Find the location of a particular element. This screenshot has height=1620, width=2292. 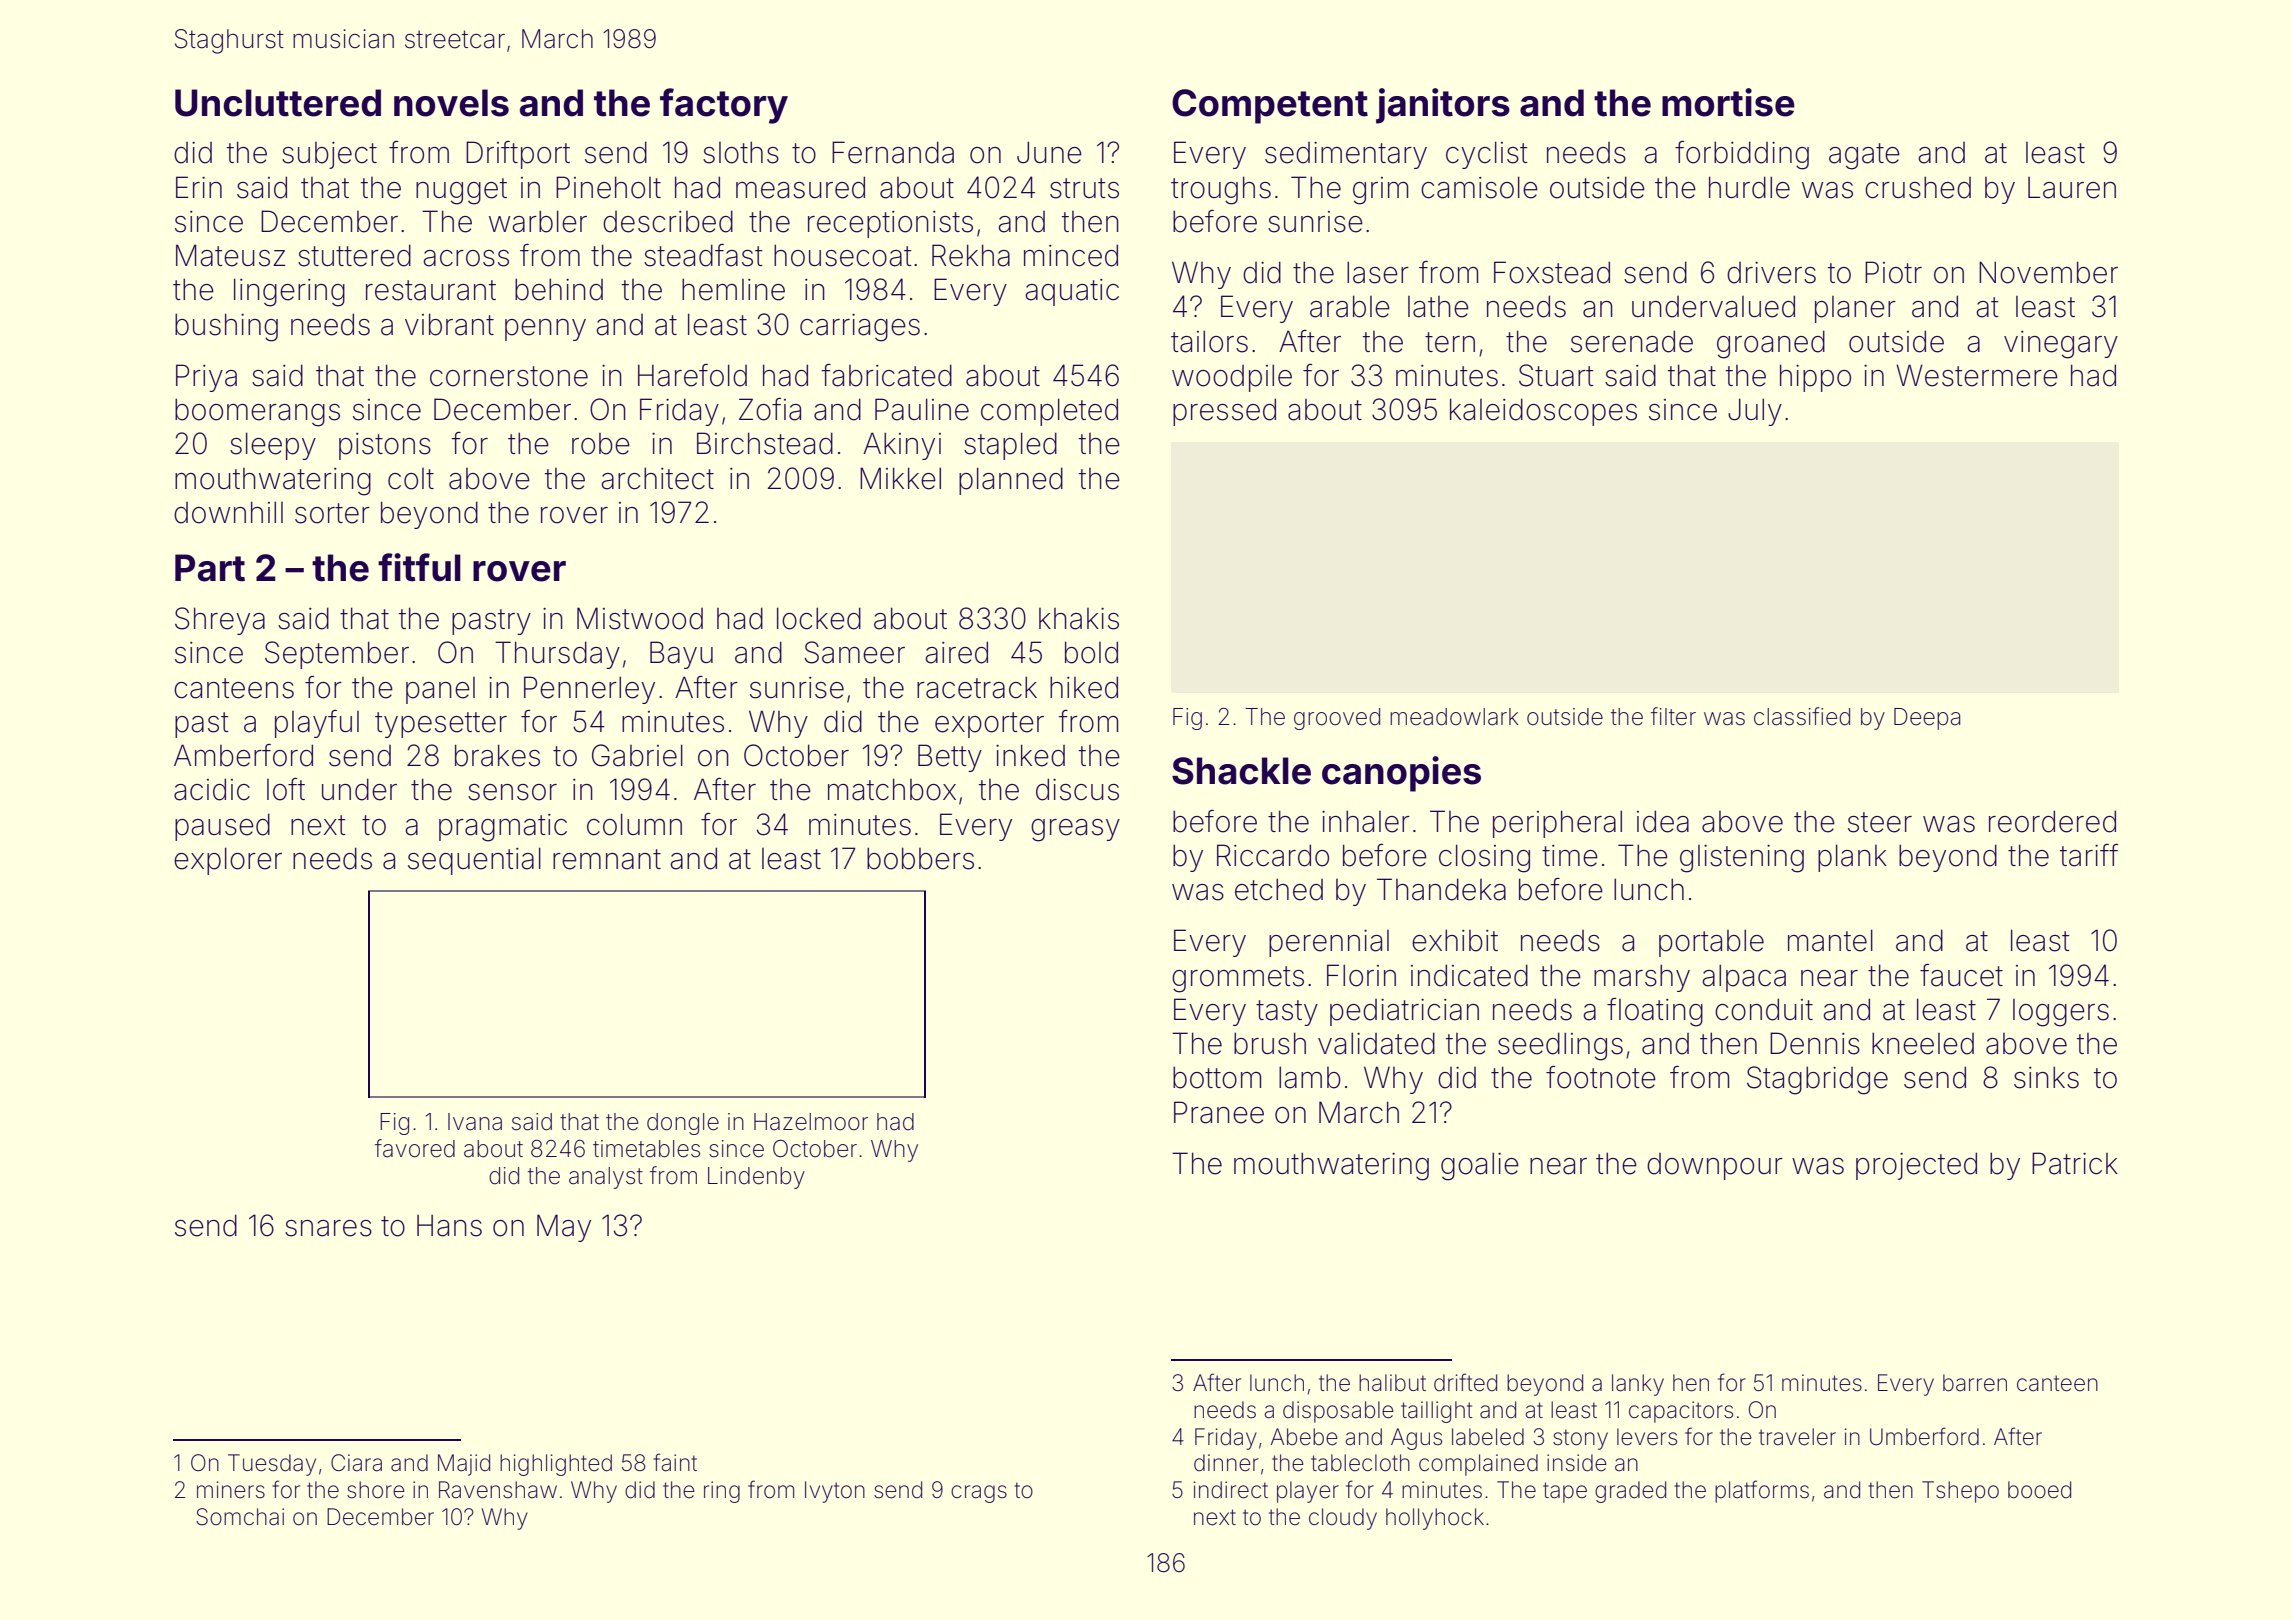

bobbers is located at coordinates (920, 858).
